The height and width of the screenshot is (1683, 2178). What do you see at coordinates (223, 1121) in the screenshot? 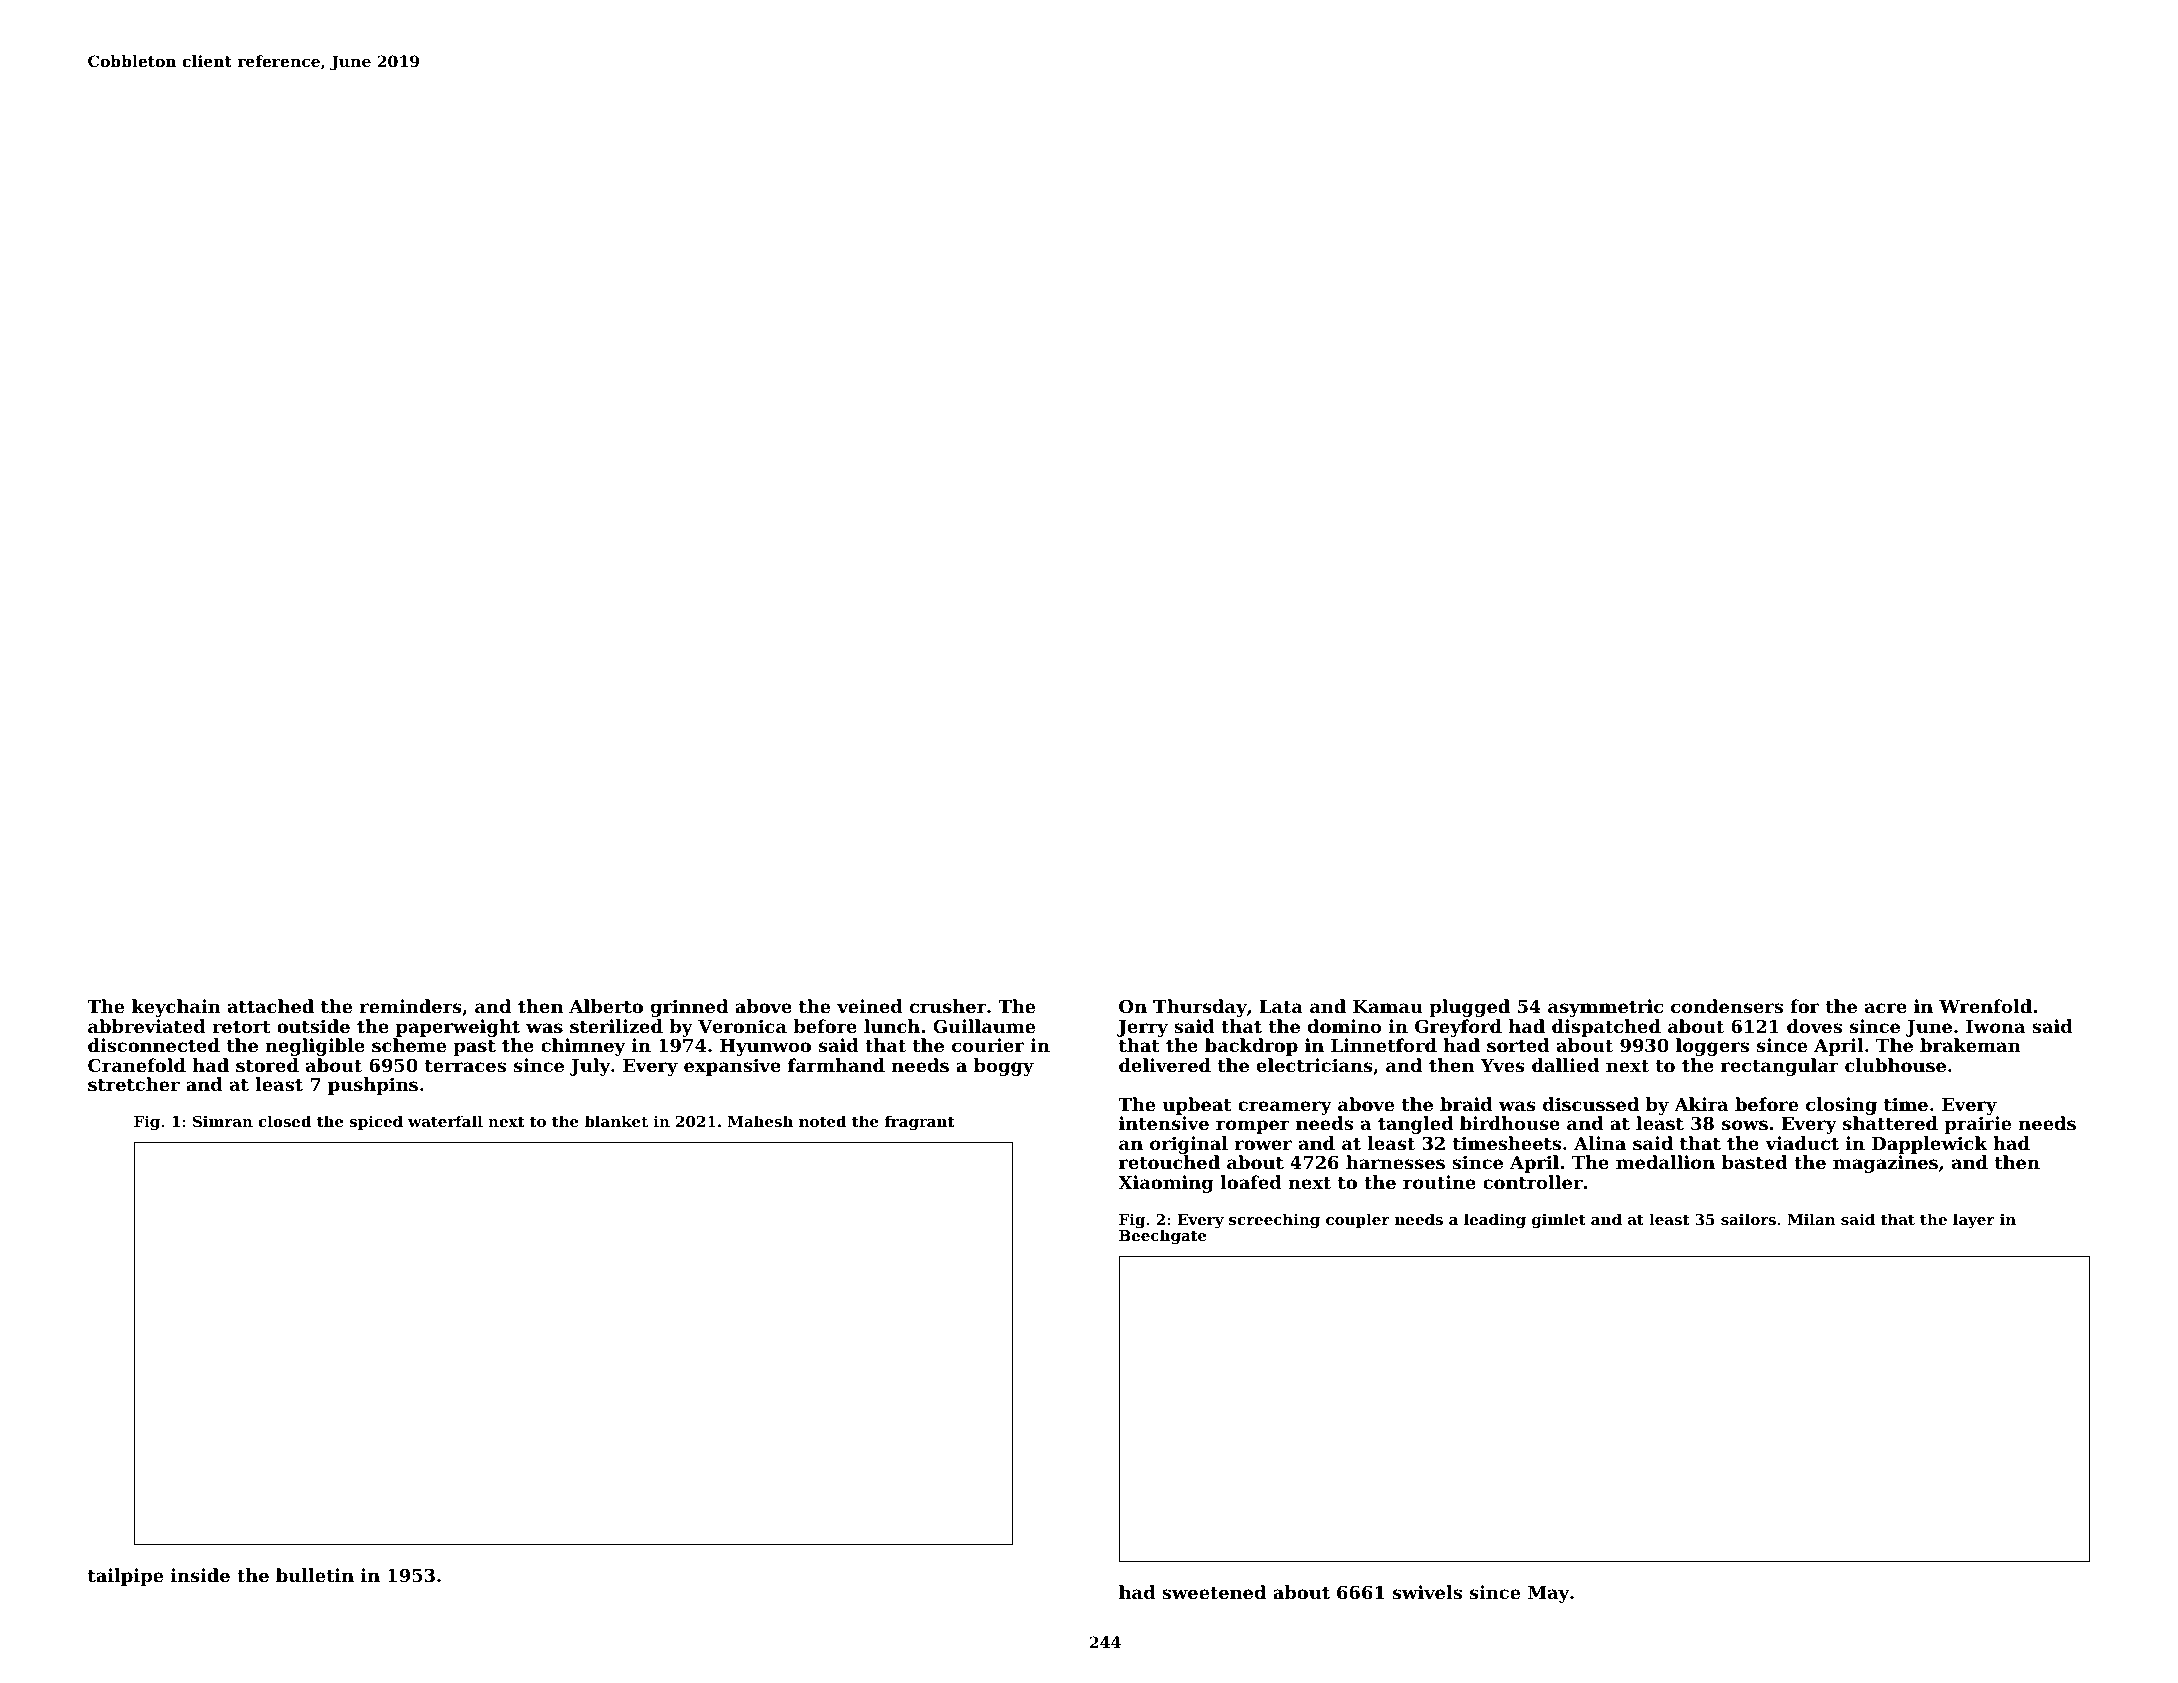
I see `Simran` at bounding box center [223, 1121].
